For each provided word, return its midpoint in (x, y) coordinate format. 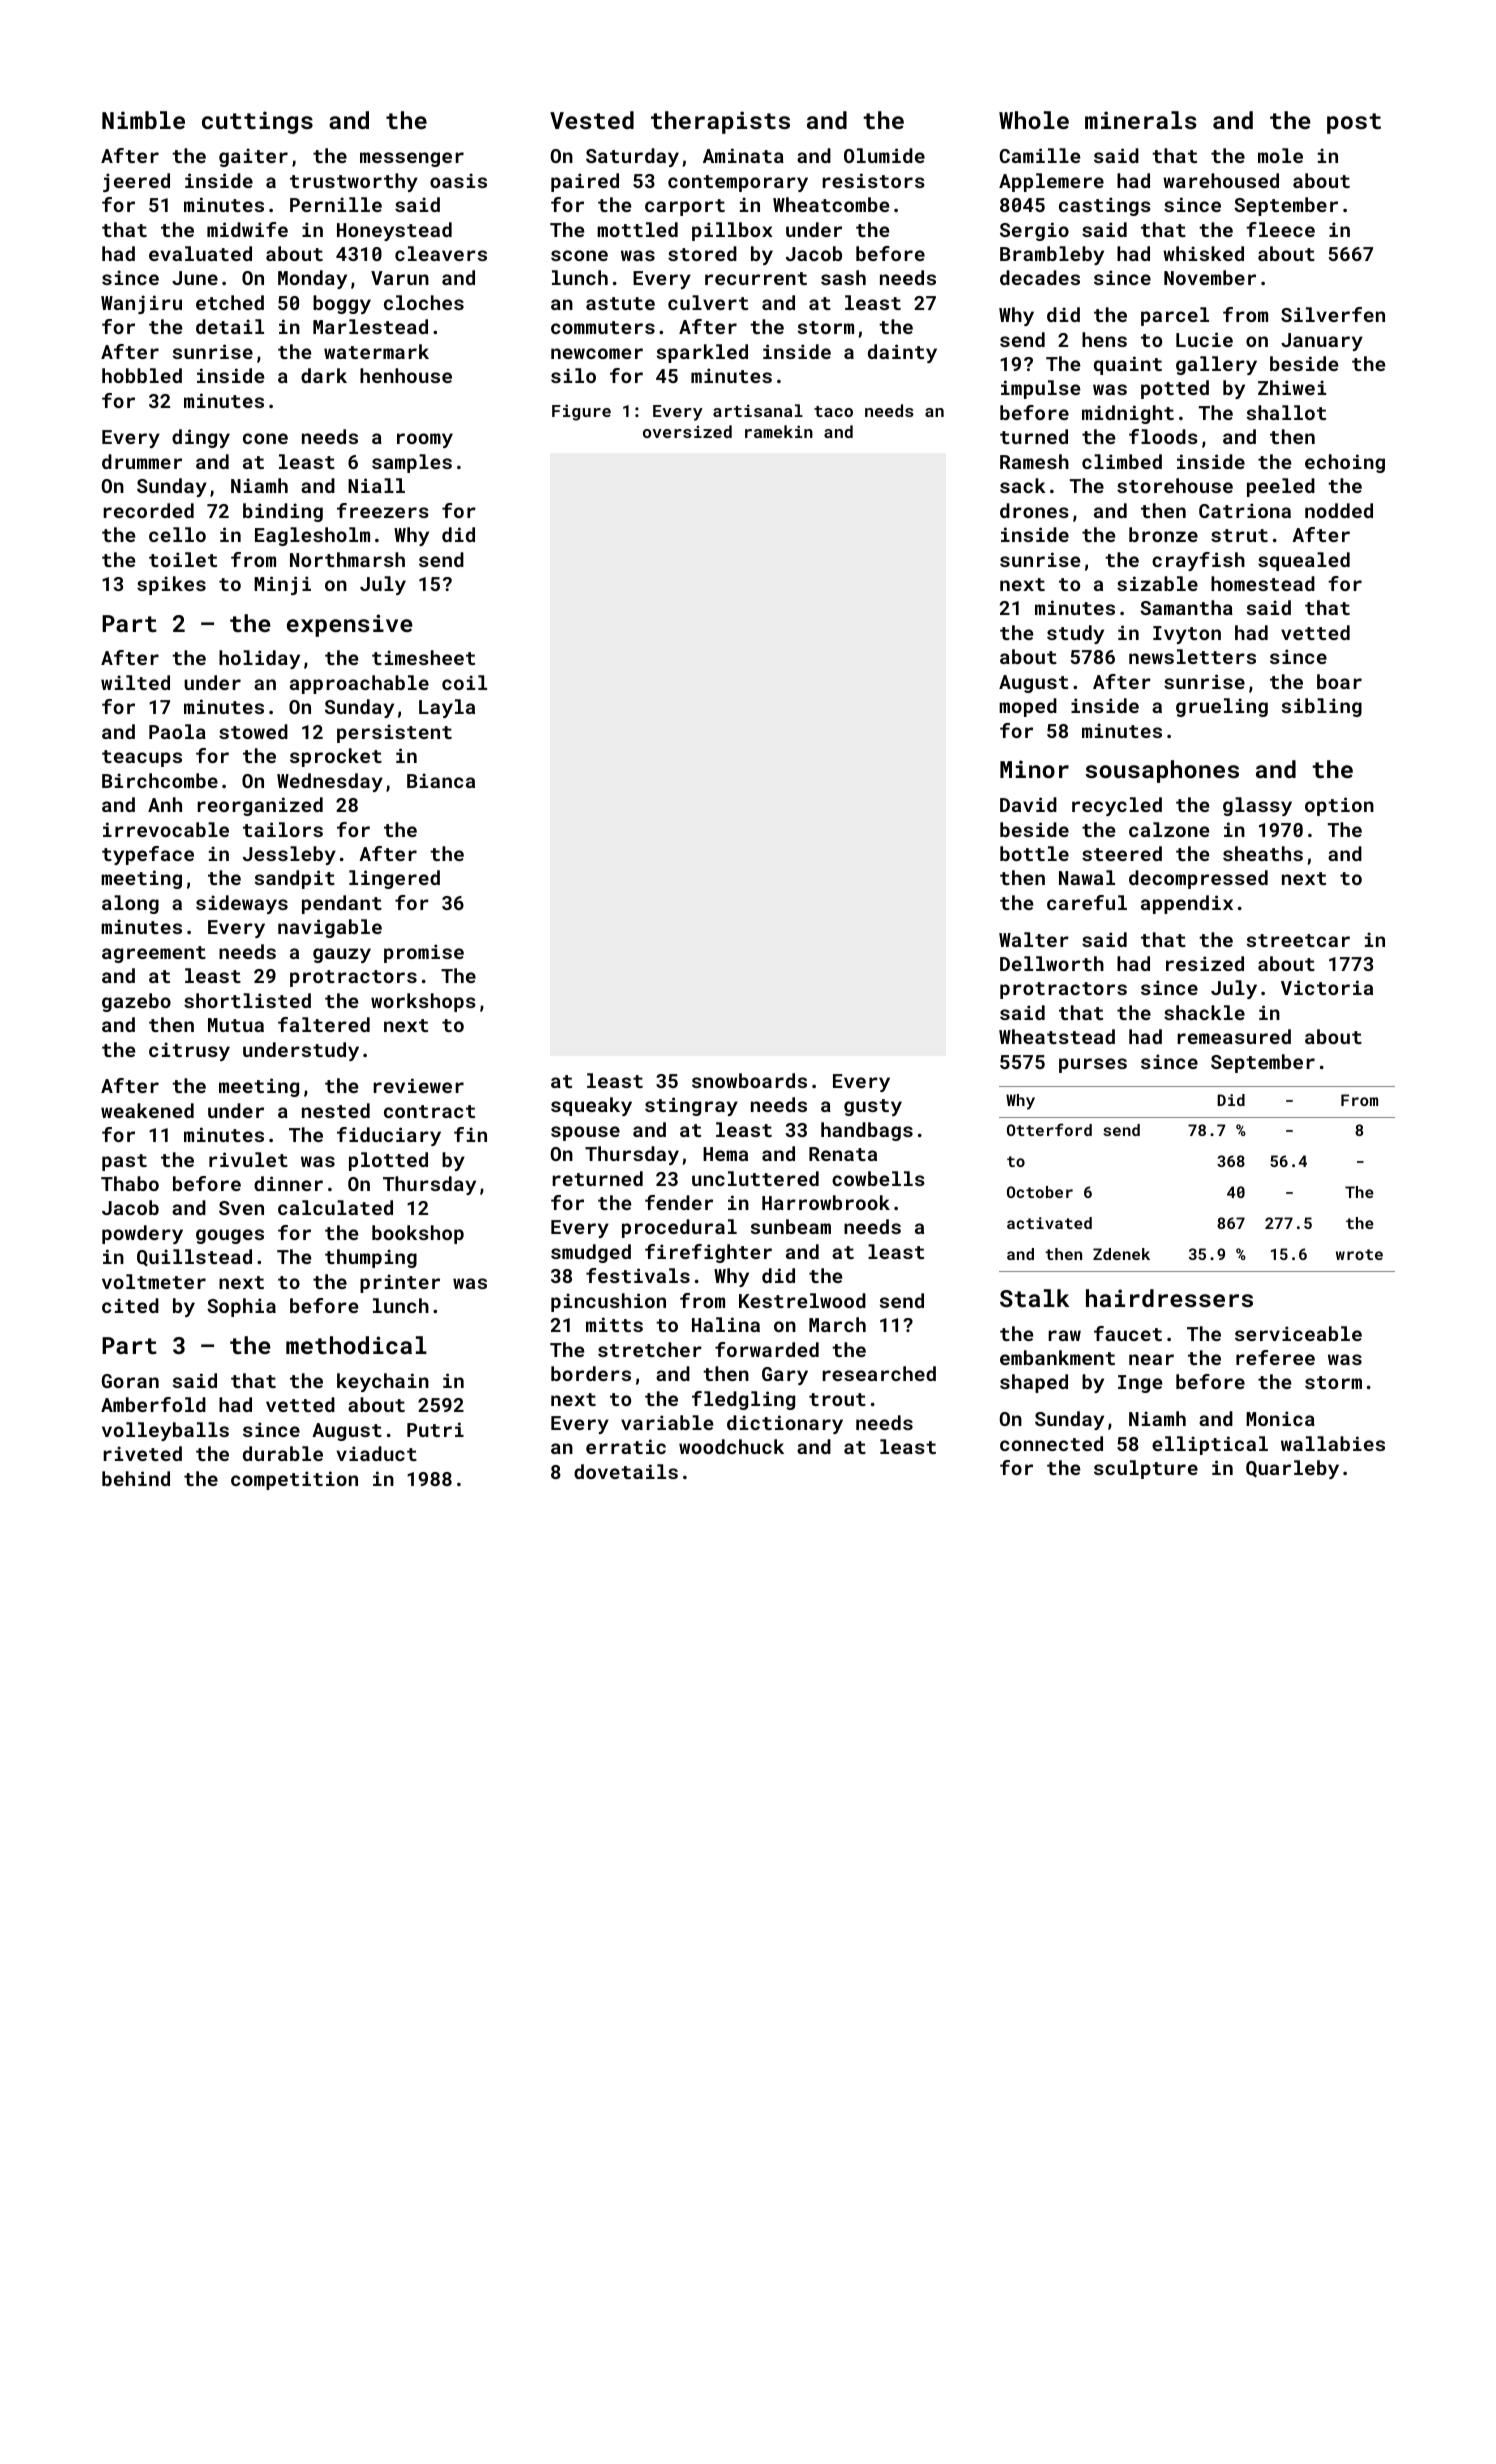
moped (1028, 707)
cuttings (257, 122)
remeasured (1234, 1036)
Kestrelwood (802, 1300)
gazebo (136, 1002)
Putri (435, 1429)
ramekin (779, 431)
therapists (720, 122)
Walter (1034, 939)
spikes (171, 585)
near (1151, 1359)
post (1354, 123)
